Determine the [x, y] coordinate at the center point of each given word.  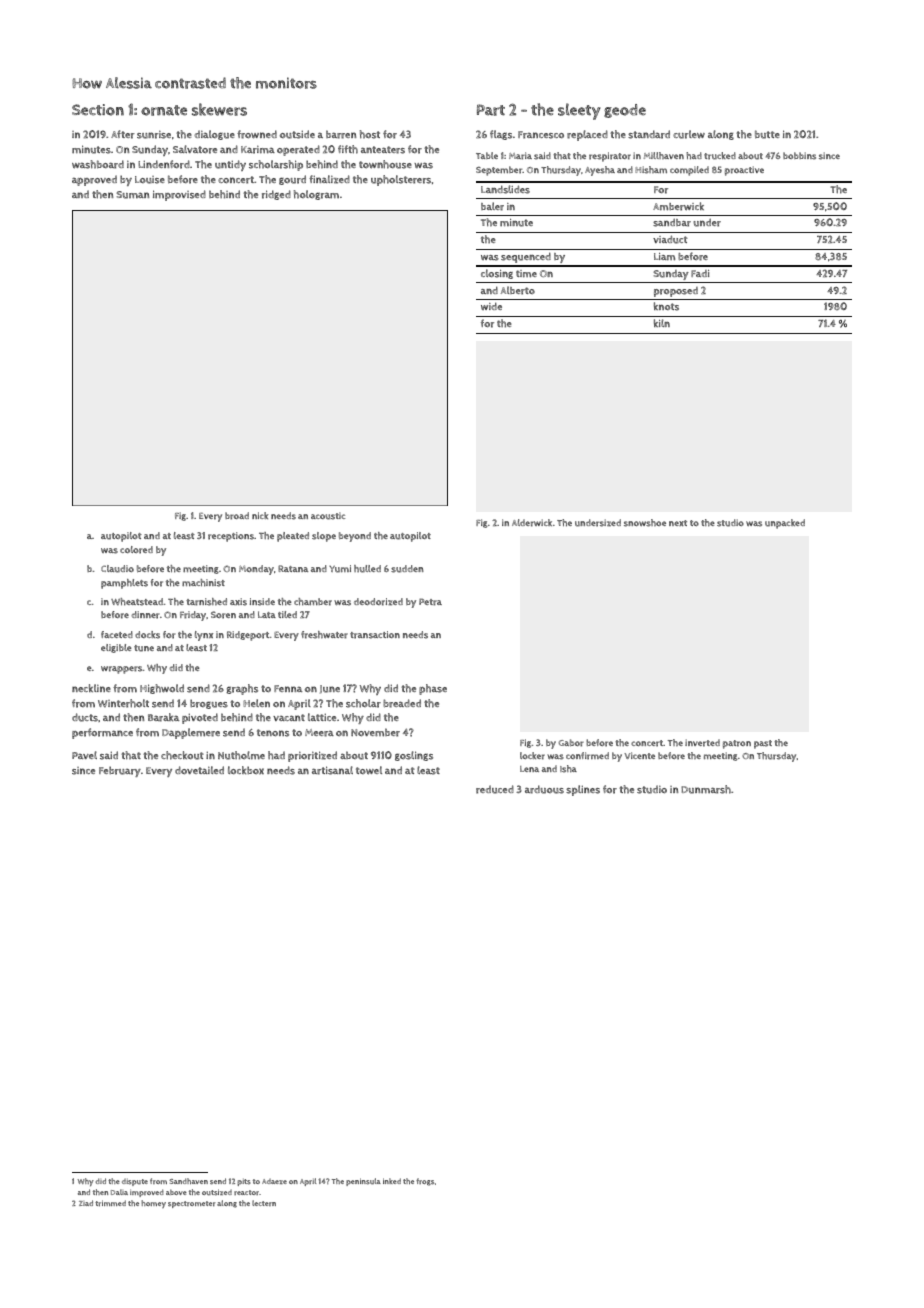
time [526, 274]
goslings [414, 756]
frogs [425, 1182]
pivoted [200, 718]
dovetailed [199, 770]
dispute [135, 1182]
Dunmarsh [706, 789]
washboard [98, 164]
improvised [179, 195]
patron [737, 744]
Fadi [700, 273]
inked [392, 1181]
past [763, 744]
